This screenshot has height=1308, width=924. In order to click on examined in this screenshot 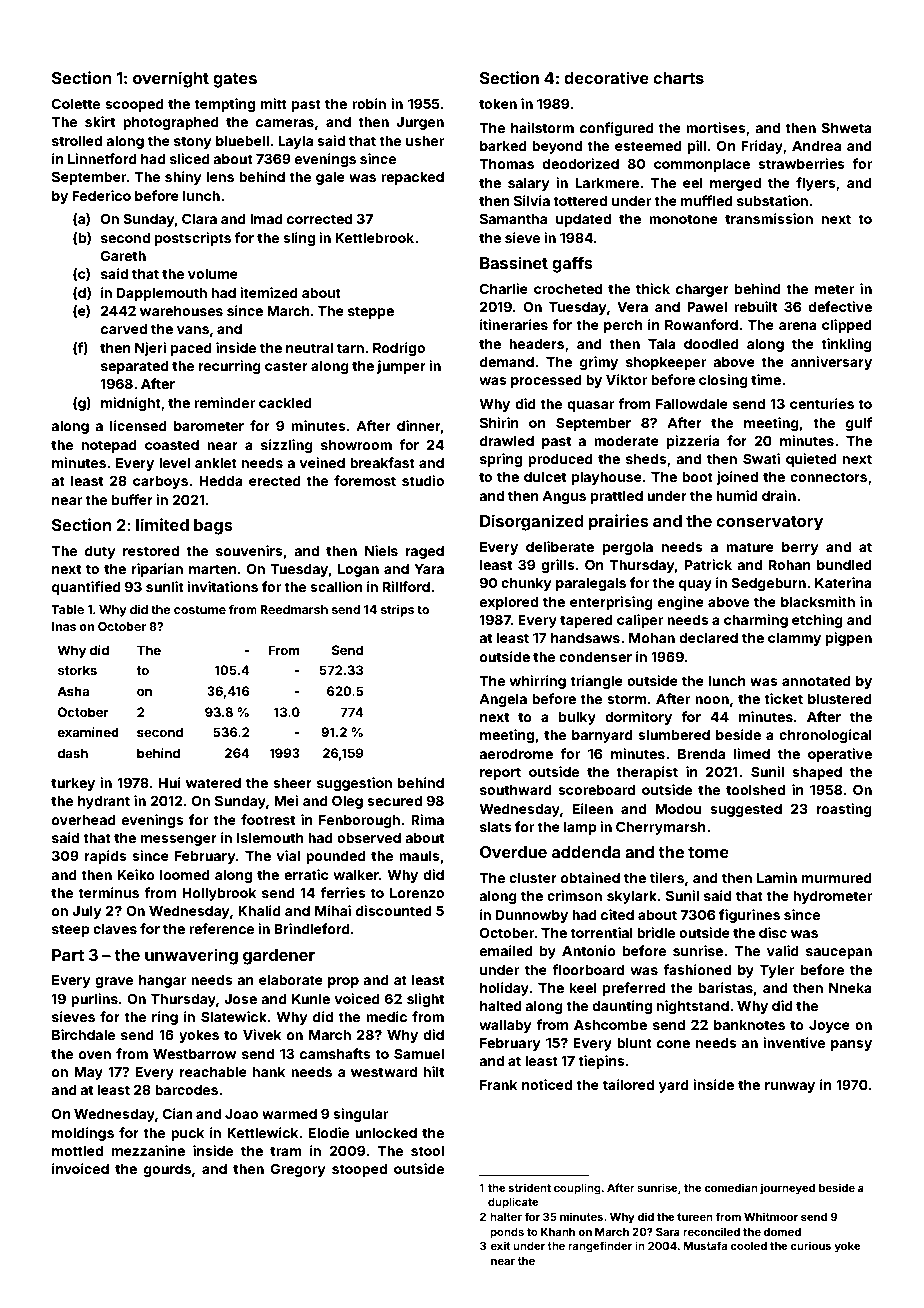, I will do `click(88, 732)`.
